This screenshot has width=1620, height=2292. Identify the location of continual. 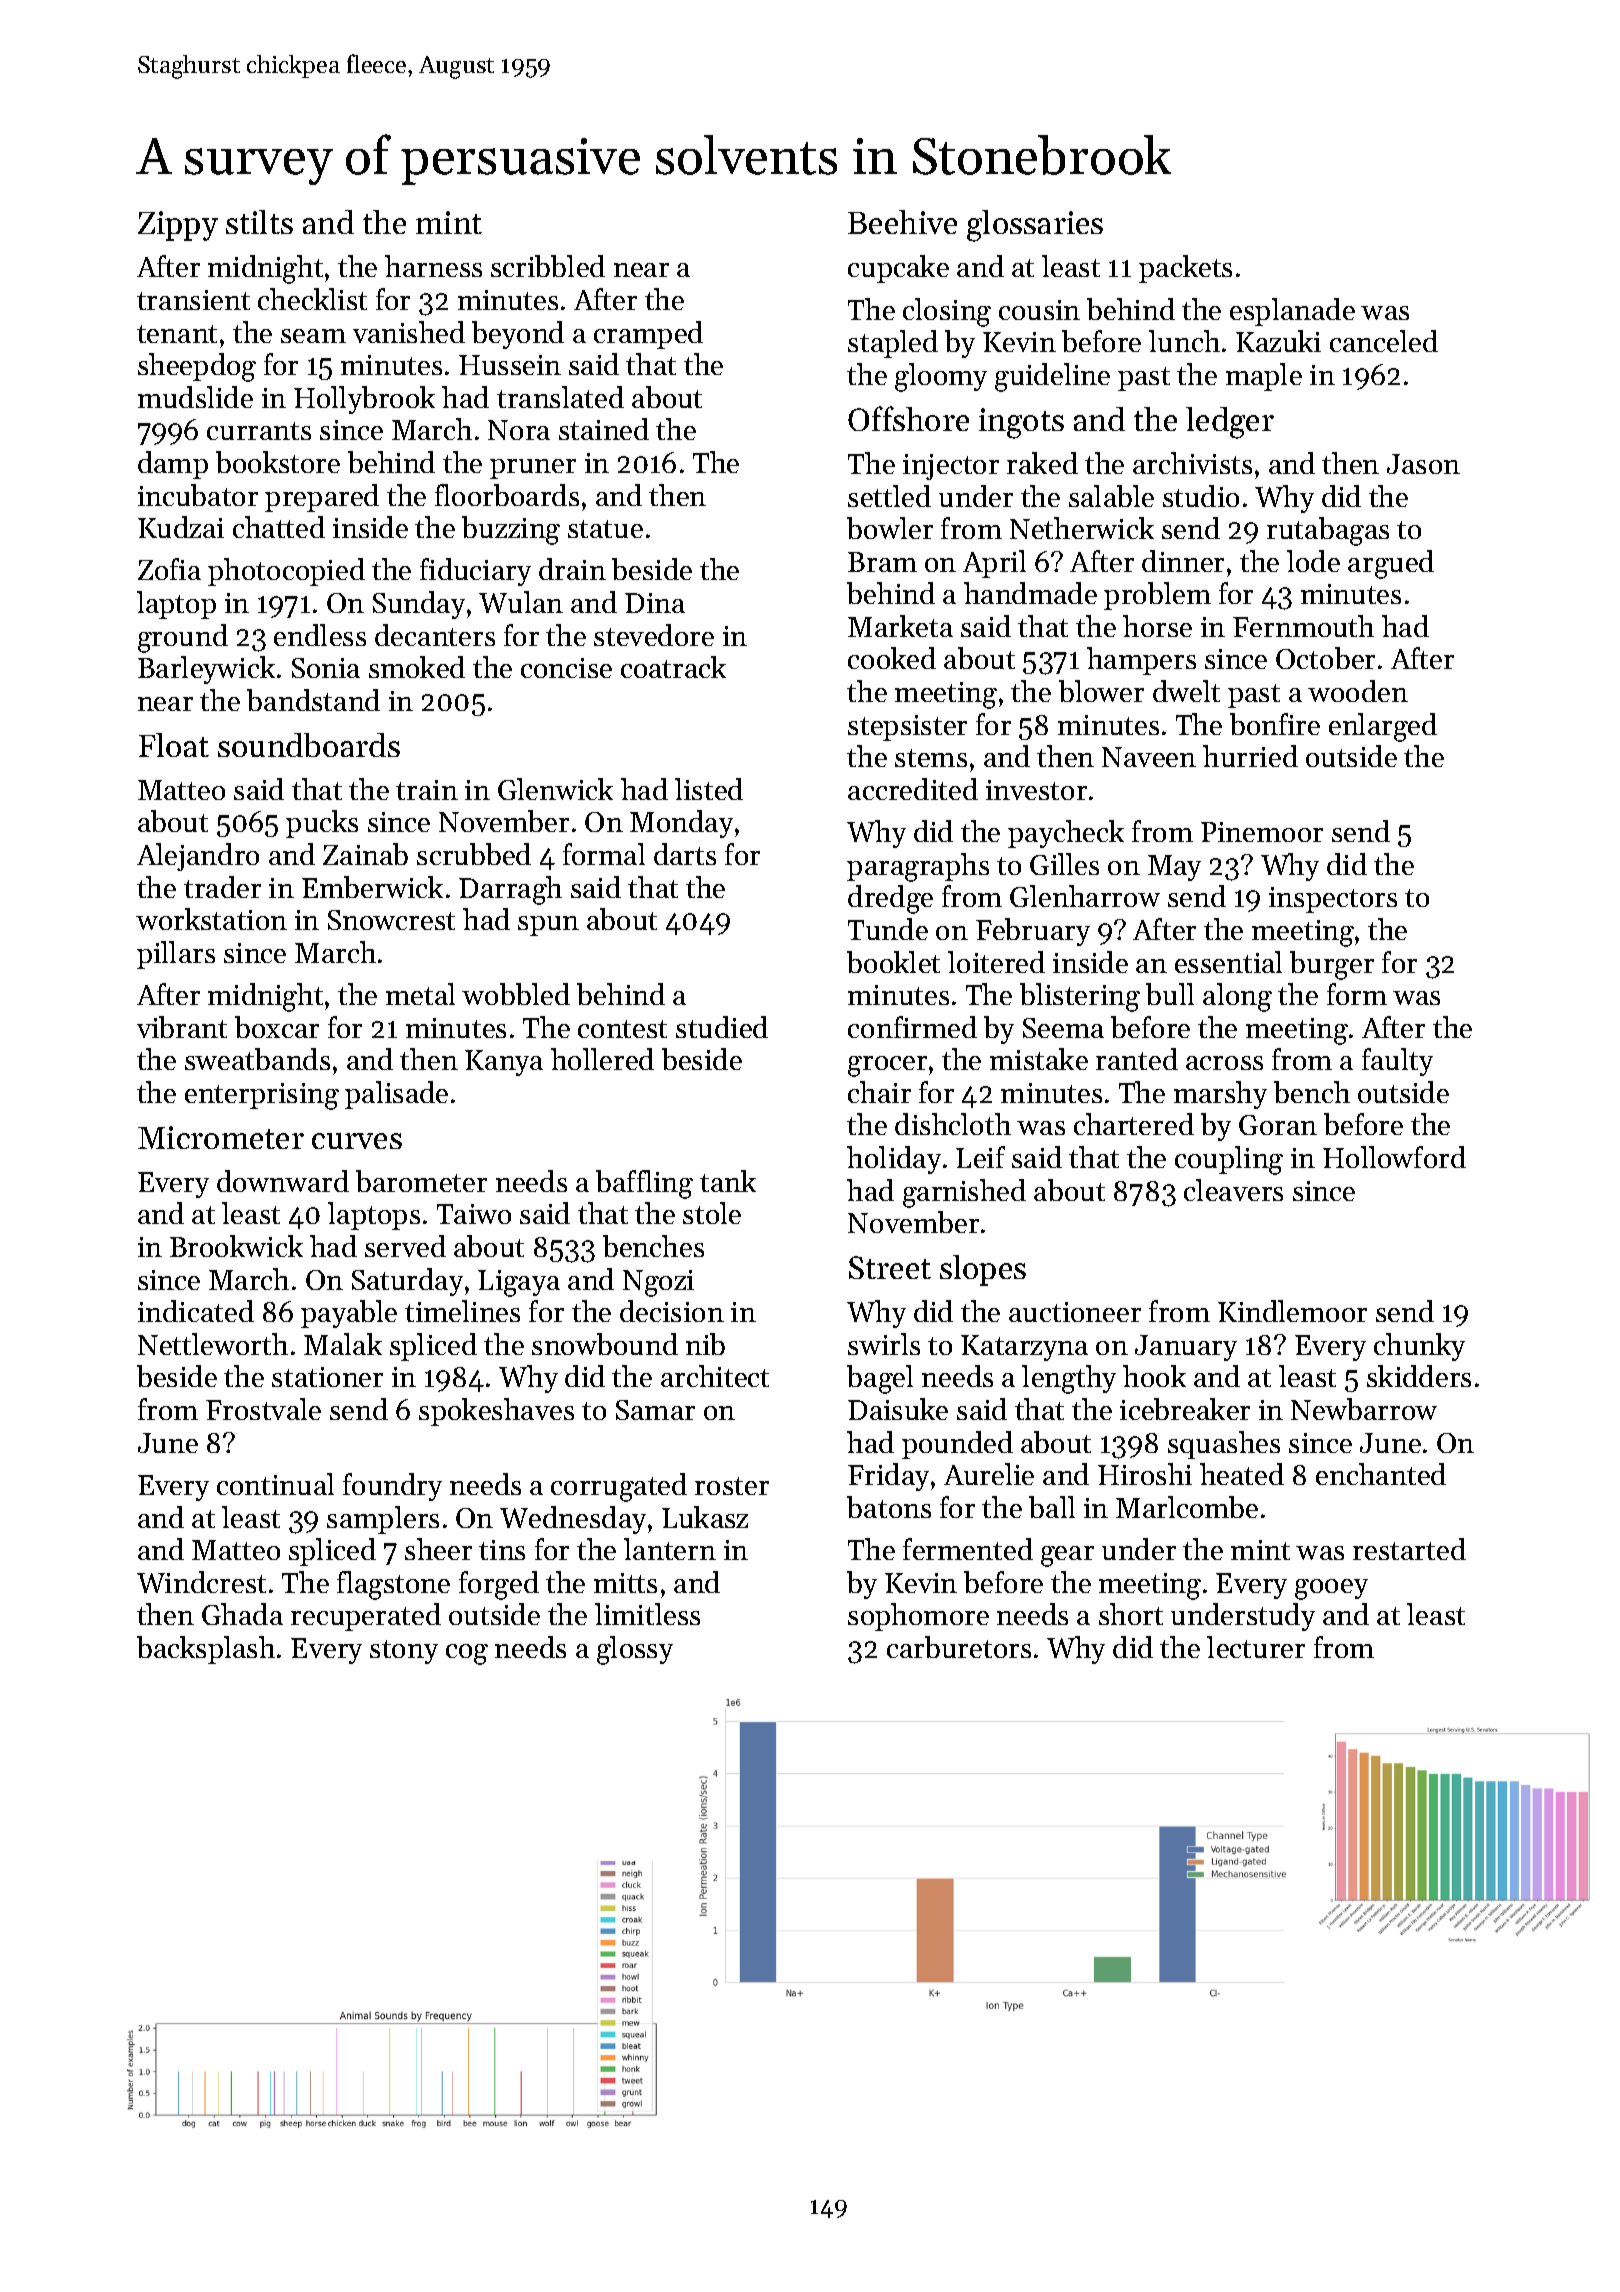
(275, 1484).
